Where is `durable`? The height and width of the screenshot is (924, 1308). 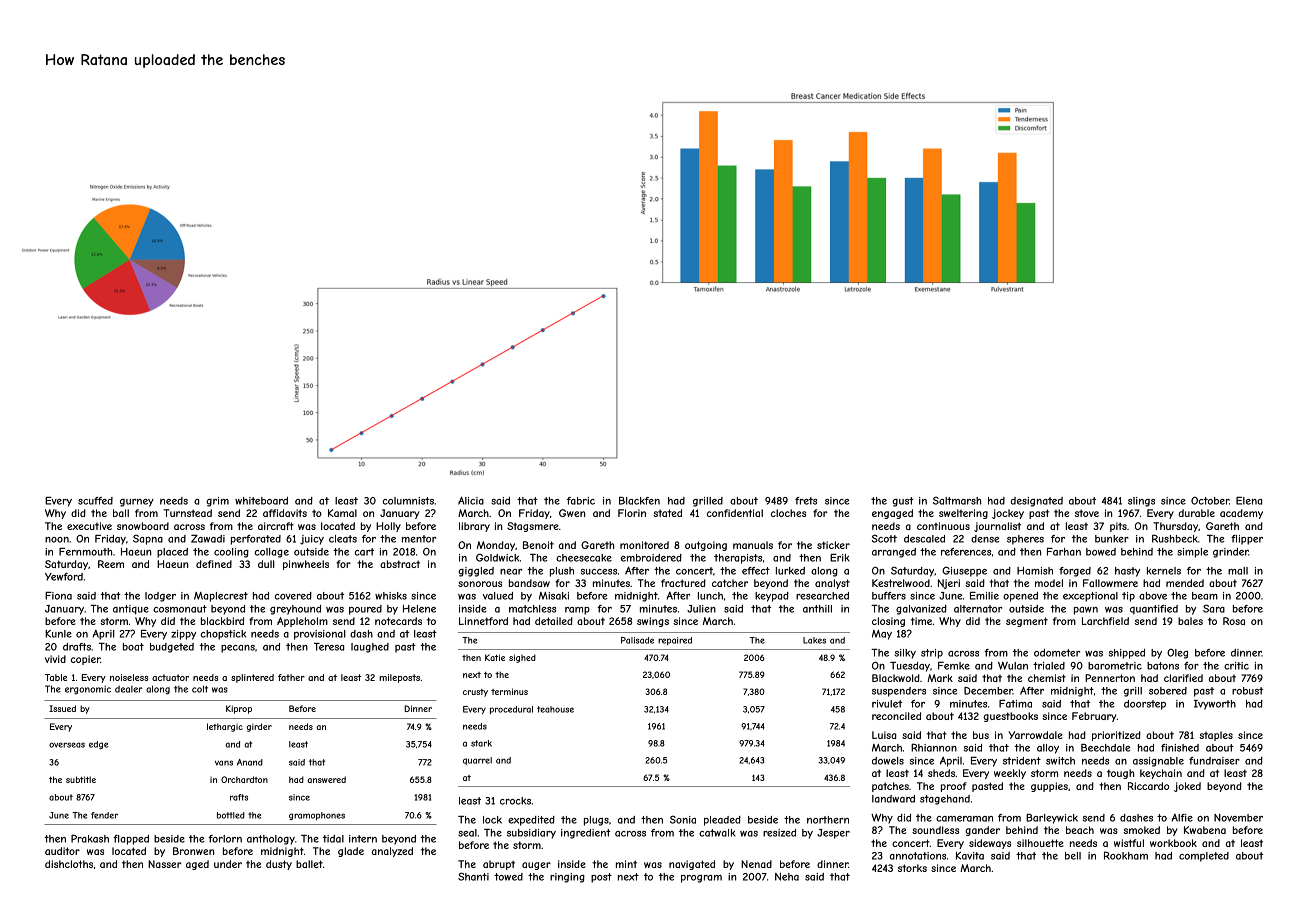
durable is located at coordinates (1197, 513).
